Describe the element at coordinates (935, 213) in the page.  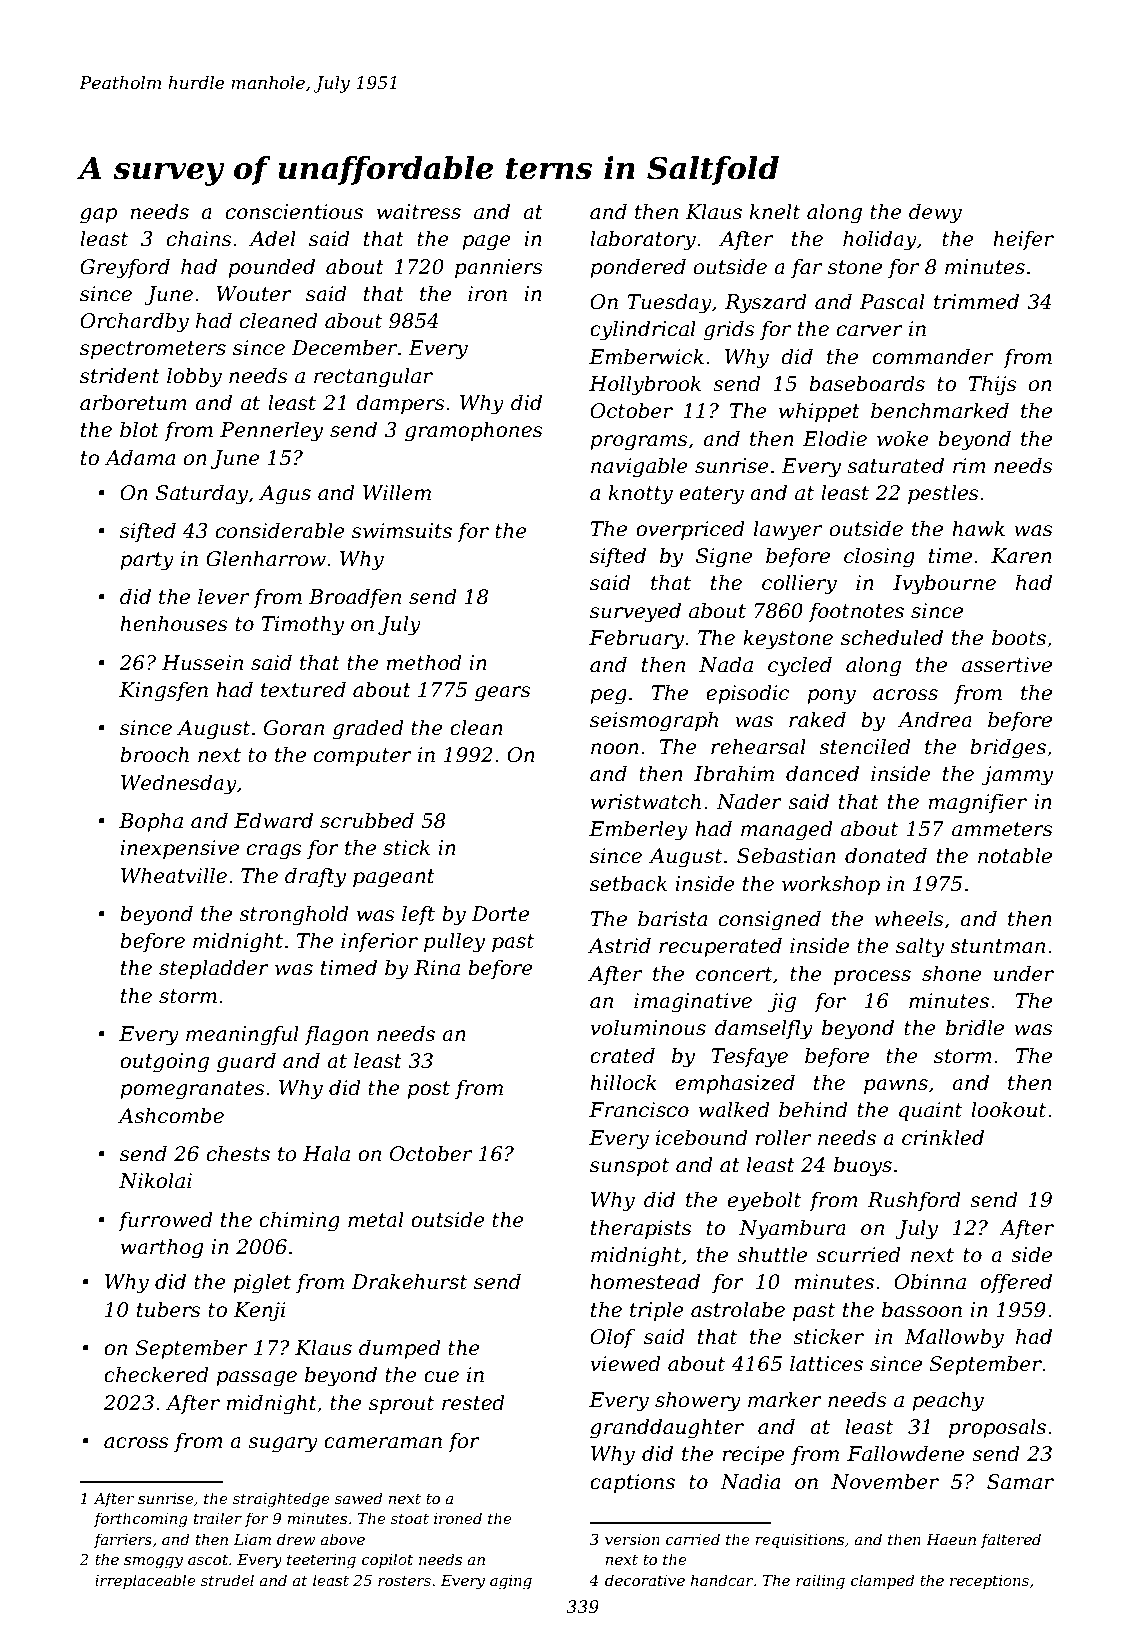
I see `dewy` at that location.
